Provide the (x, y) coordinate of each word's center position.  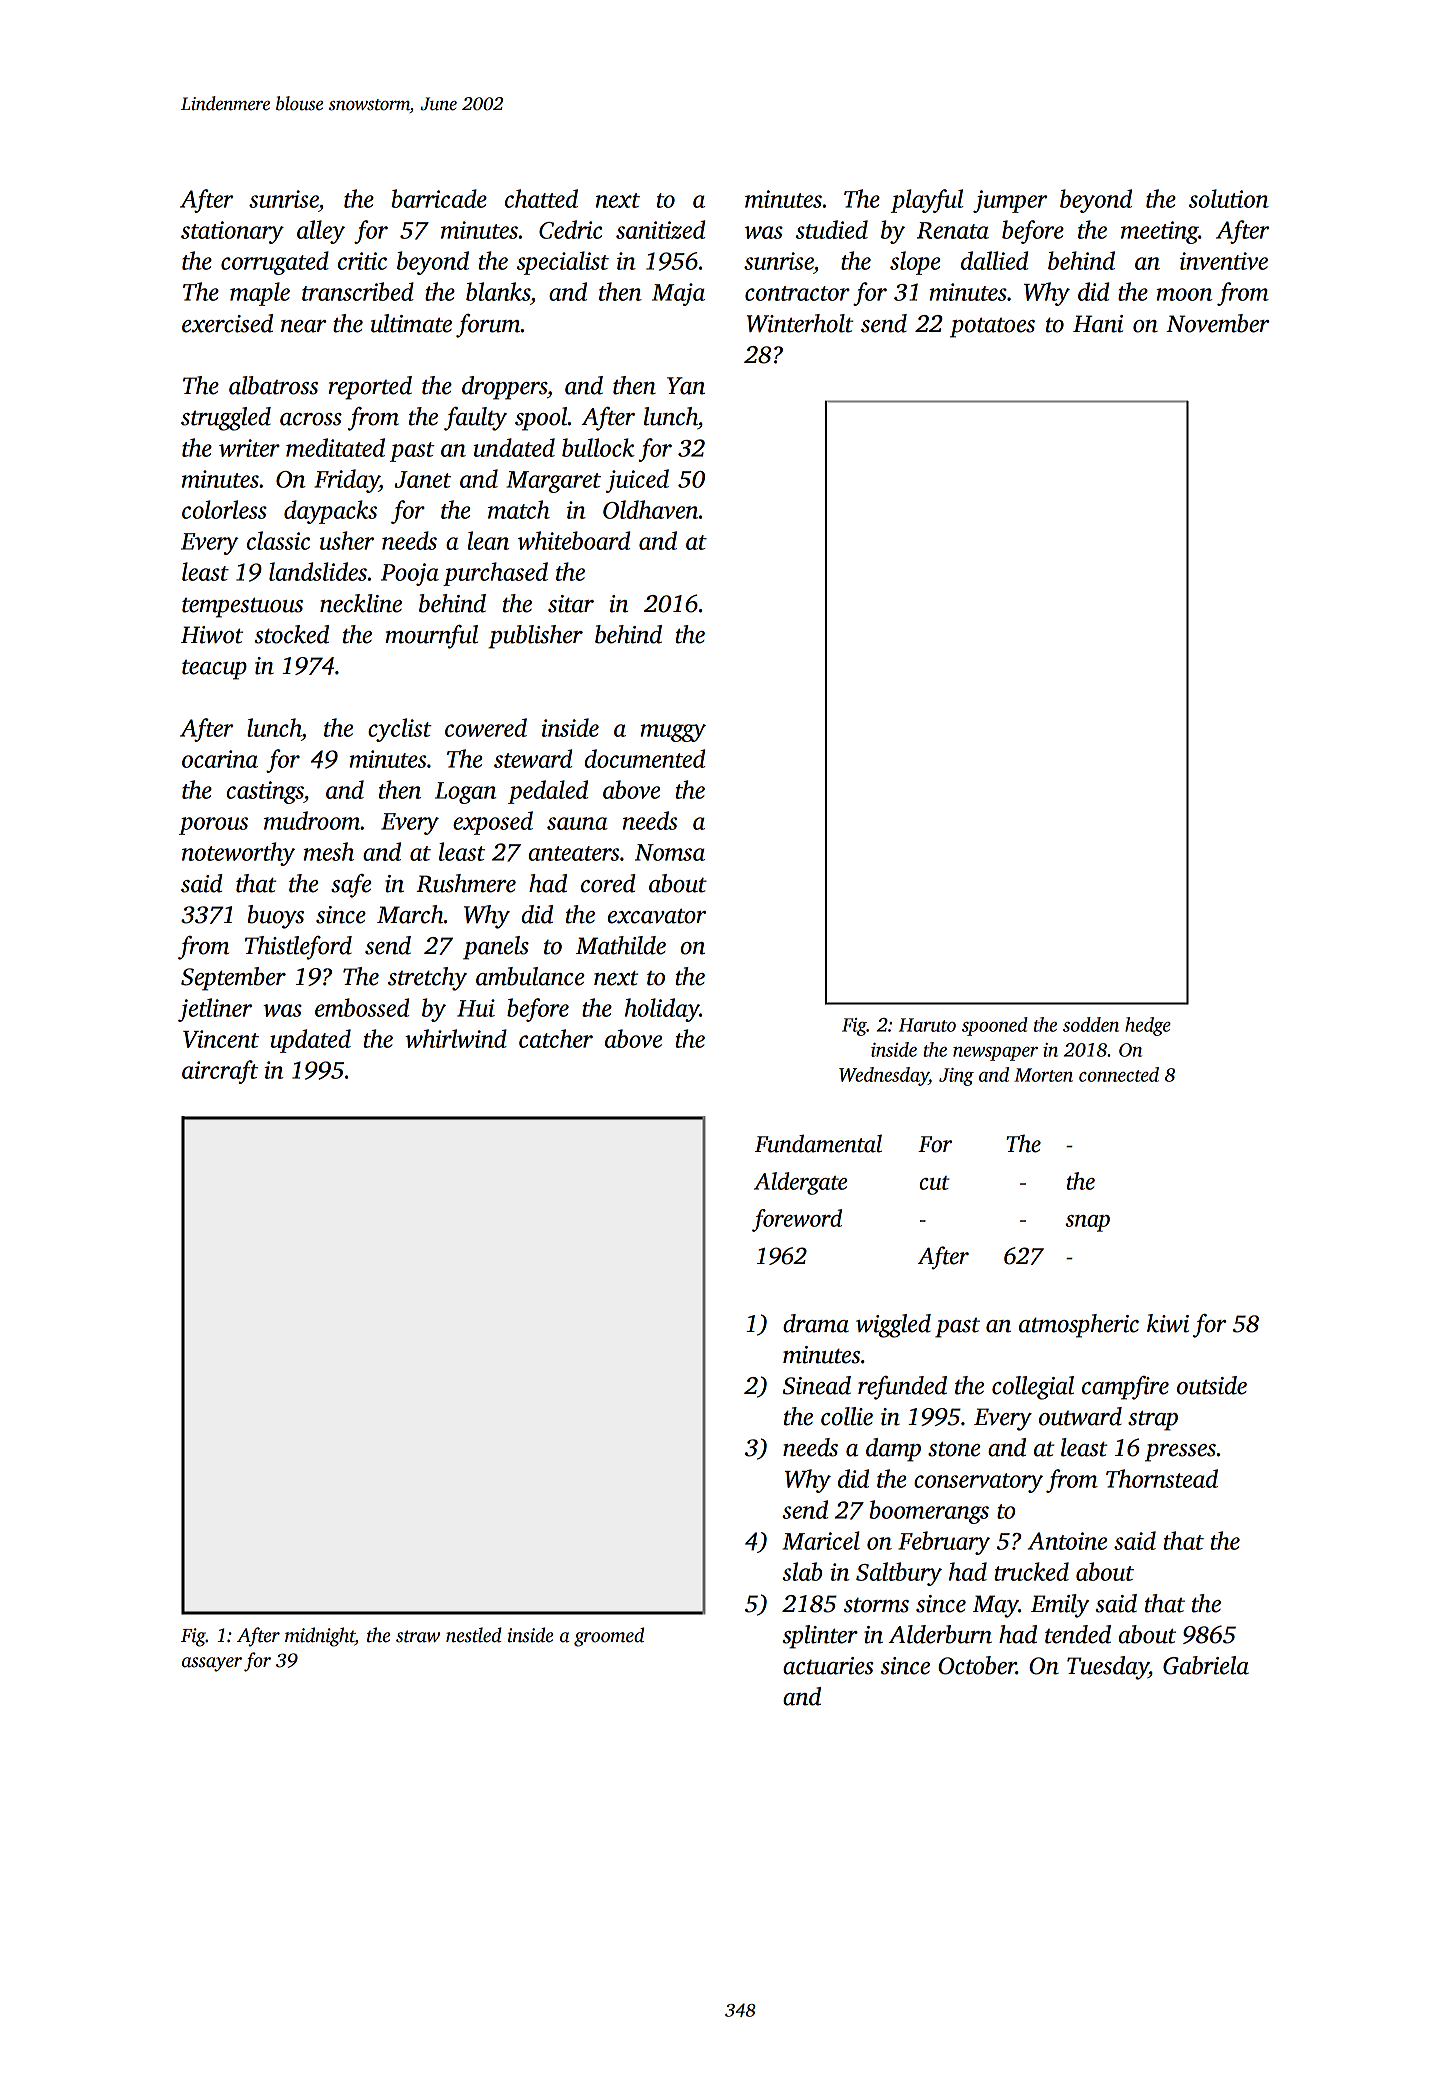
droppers (504, 388)
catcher (556, 1038)
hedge (1148, 1026)
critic (362, 261)
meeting (1160, 232)
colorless (224, 509)
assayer (212, 1664)
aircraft (220, 1072)
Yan (686, 386)
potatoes (992, 327)
